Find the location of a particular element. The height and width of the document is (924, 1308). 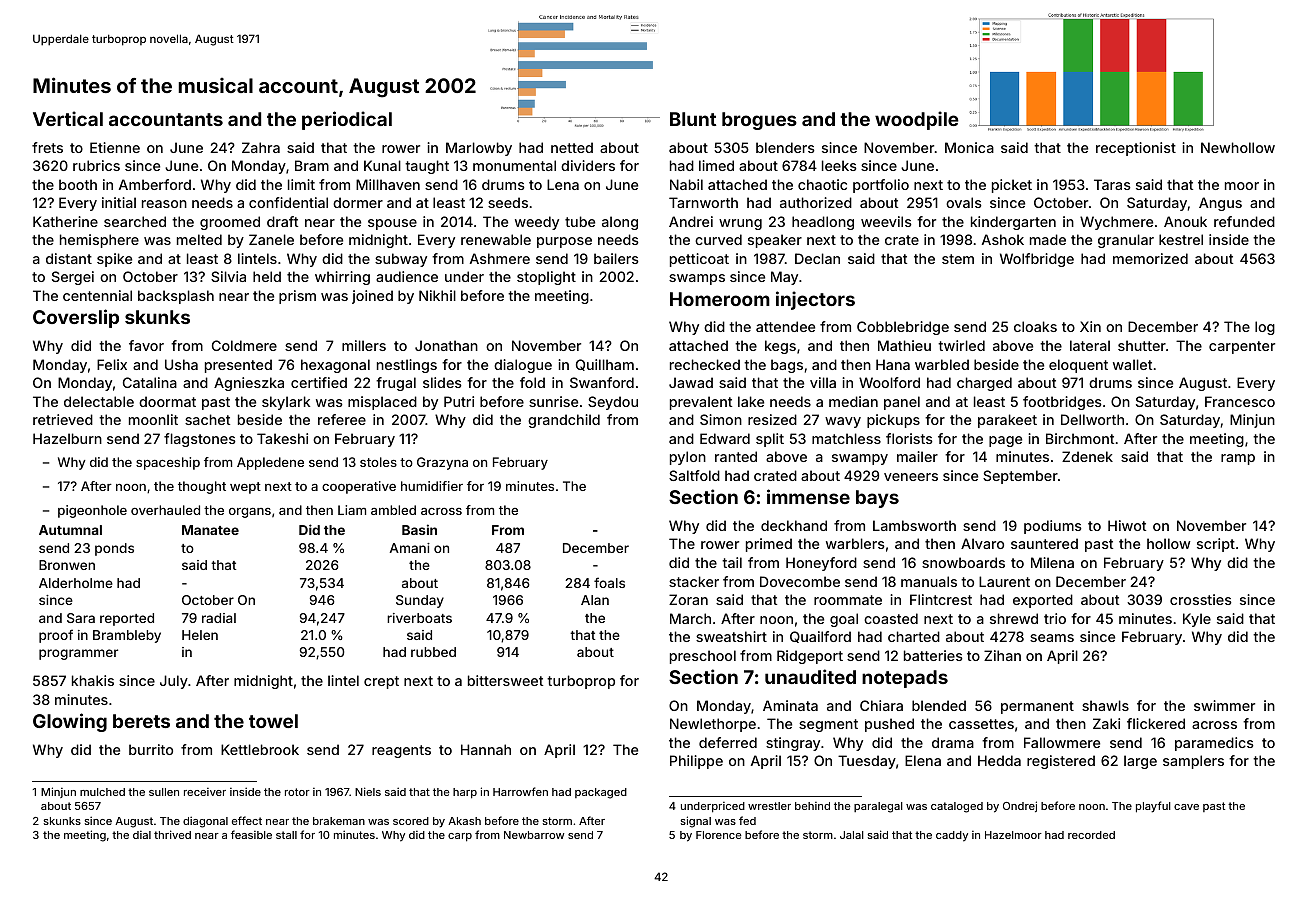

Zoran is located at coordinates (688, 599).
